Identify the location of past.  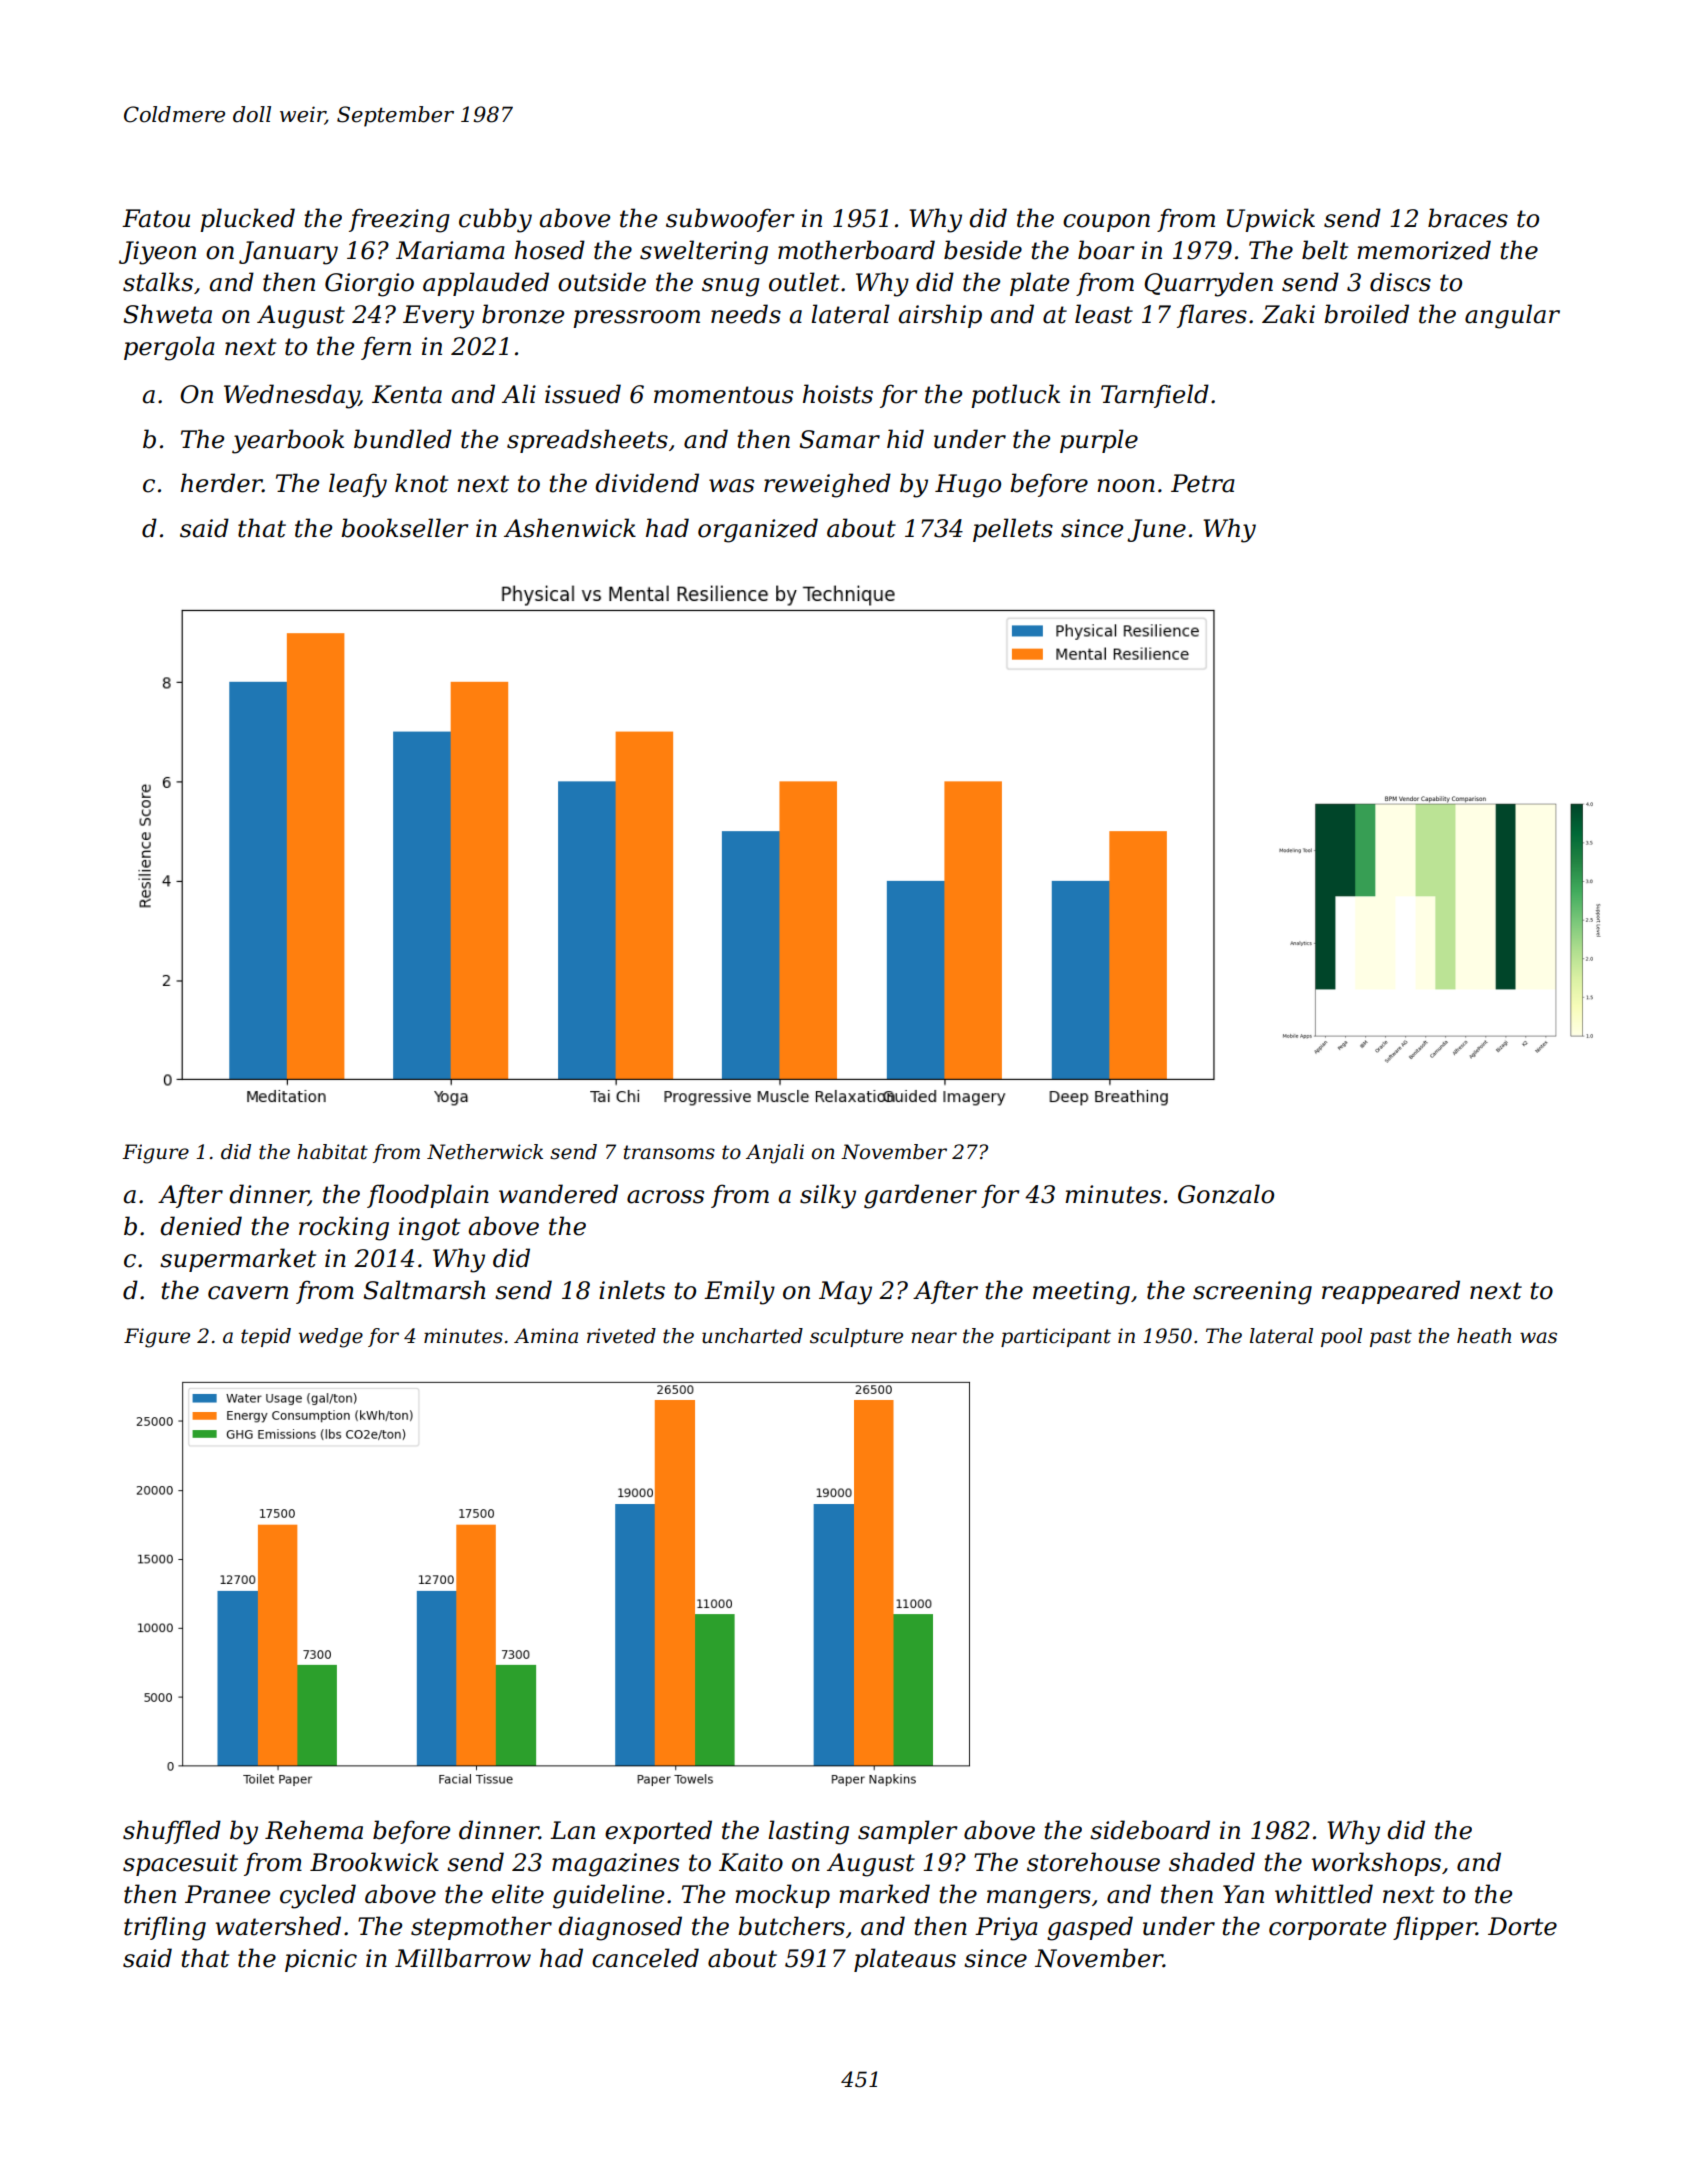
(1391, 1338).
